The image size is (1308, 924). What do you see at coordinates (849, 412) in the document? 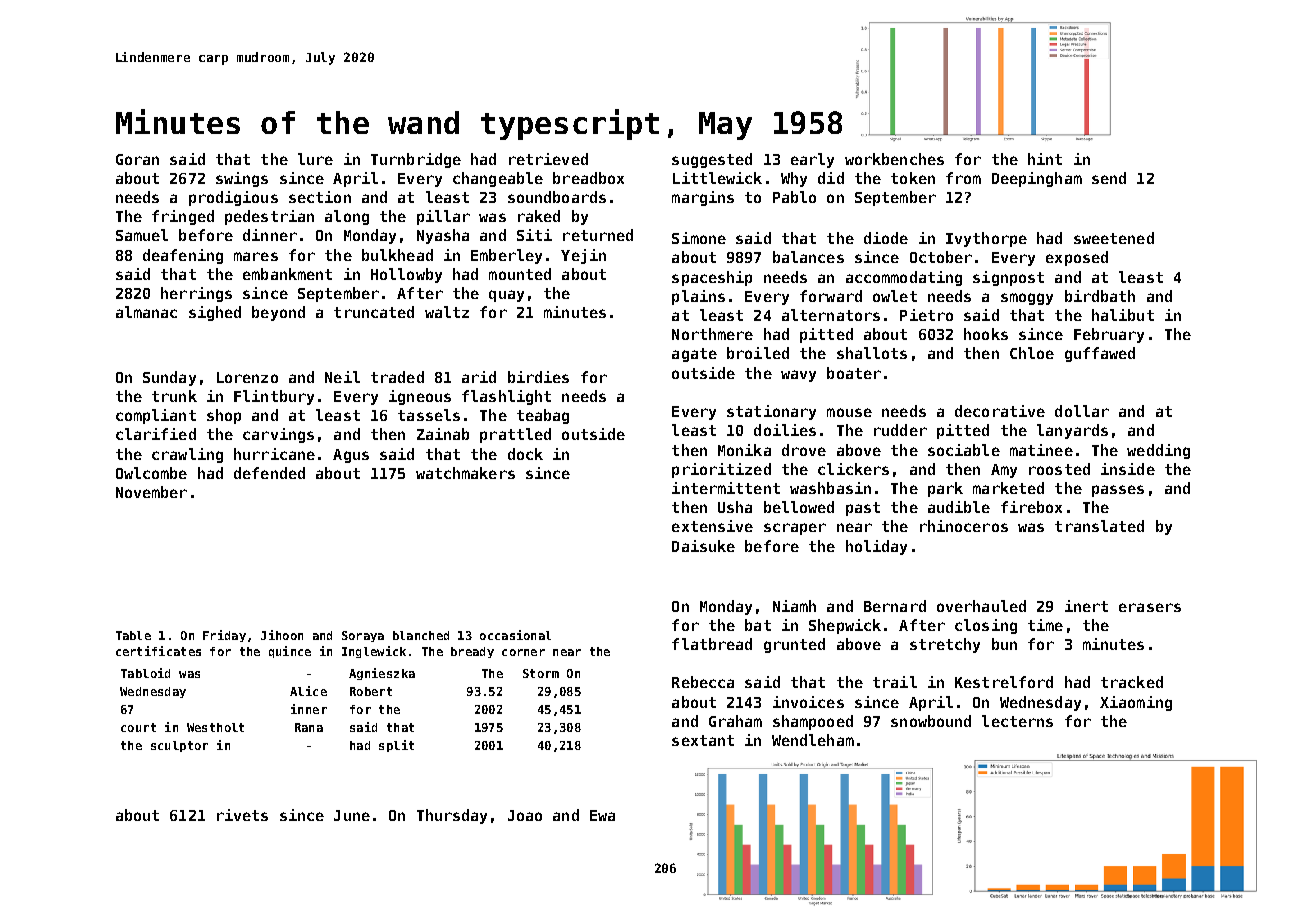
I see `mouse` at bounding box center [849, 412].
